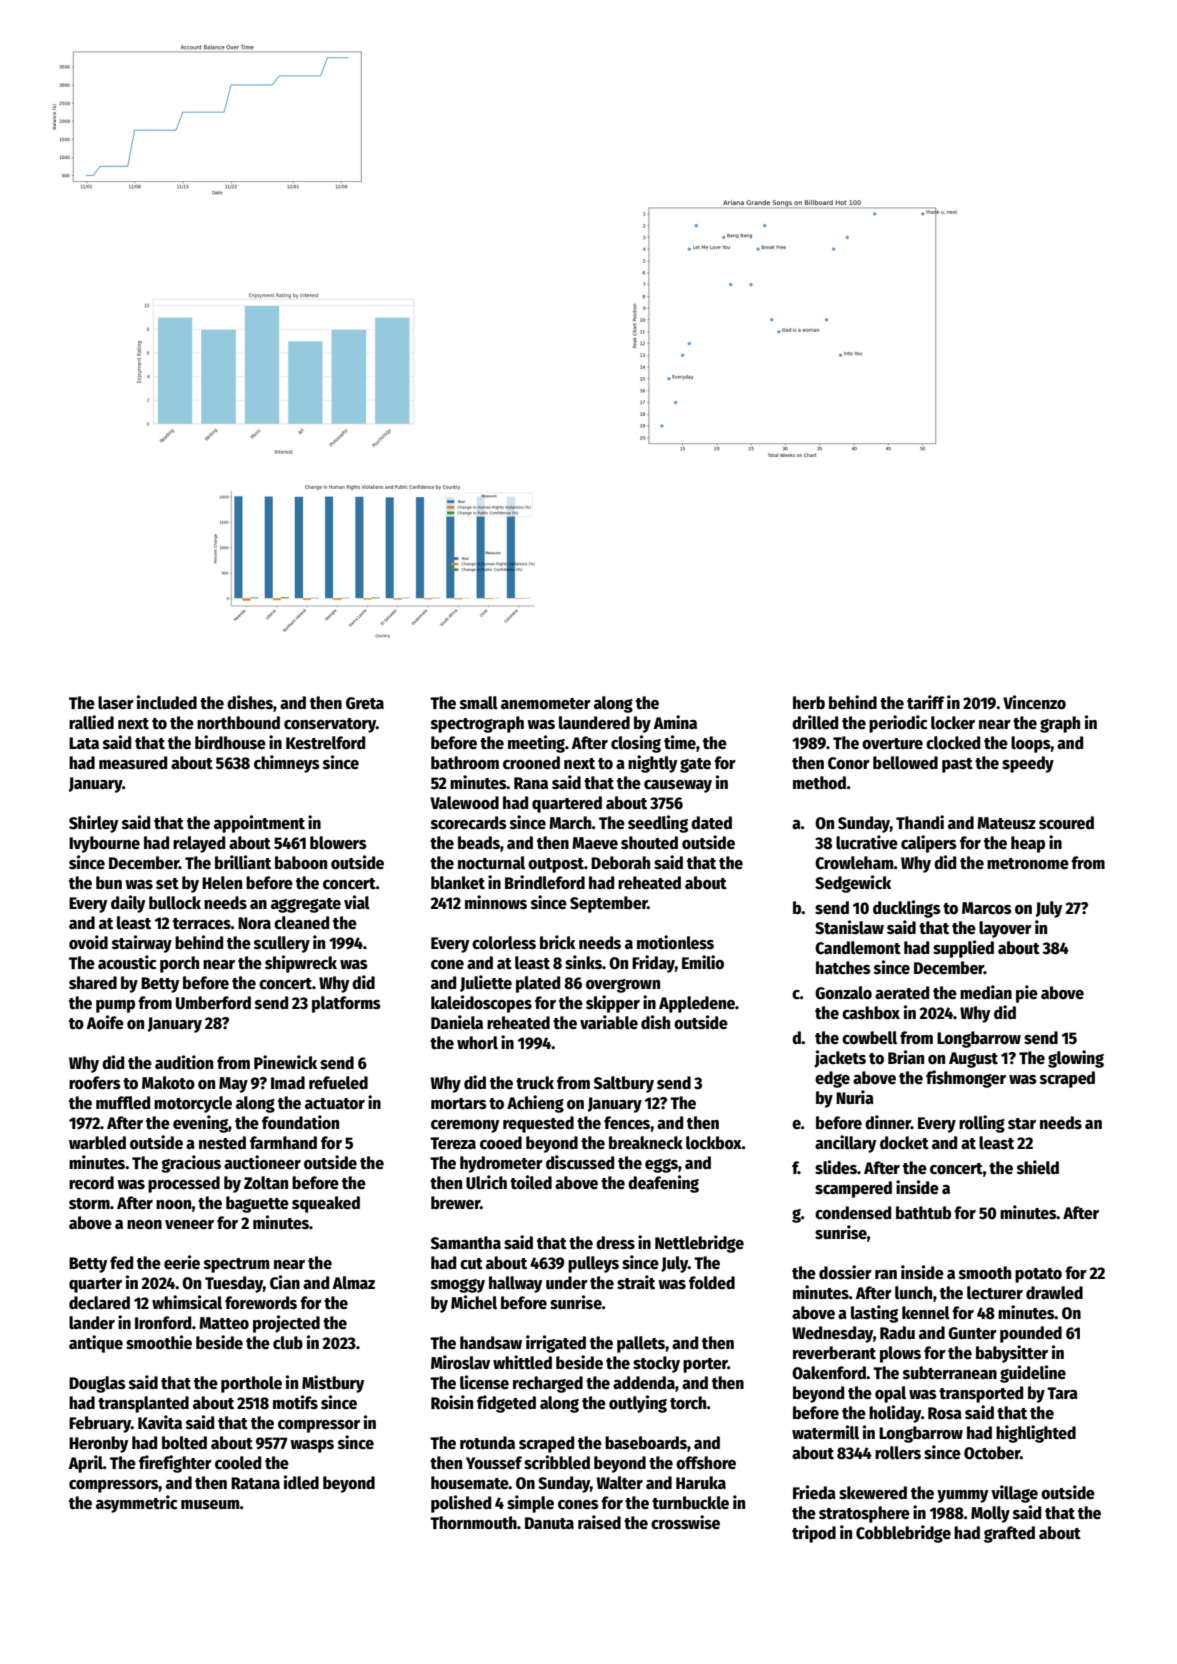  What do you see at coordinates (1034, 702) in the document?
I see `Vincenzo` at bounding box center [1034, 702].
